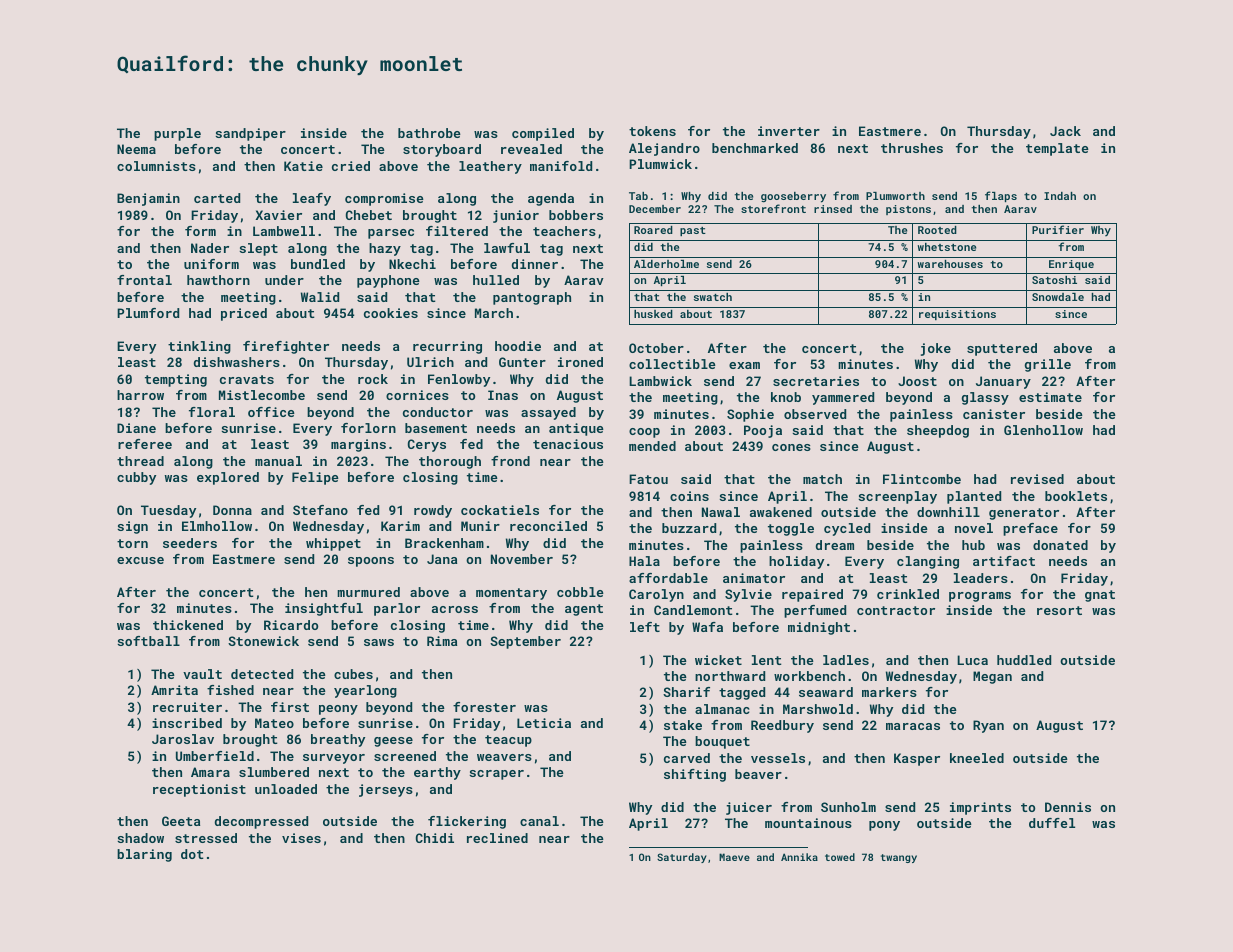 The image size is (1233, 952). Describe the element at coordinates (543, 134) in the screenshot. I see `compiled` at that location.
